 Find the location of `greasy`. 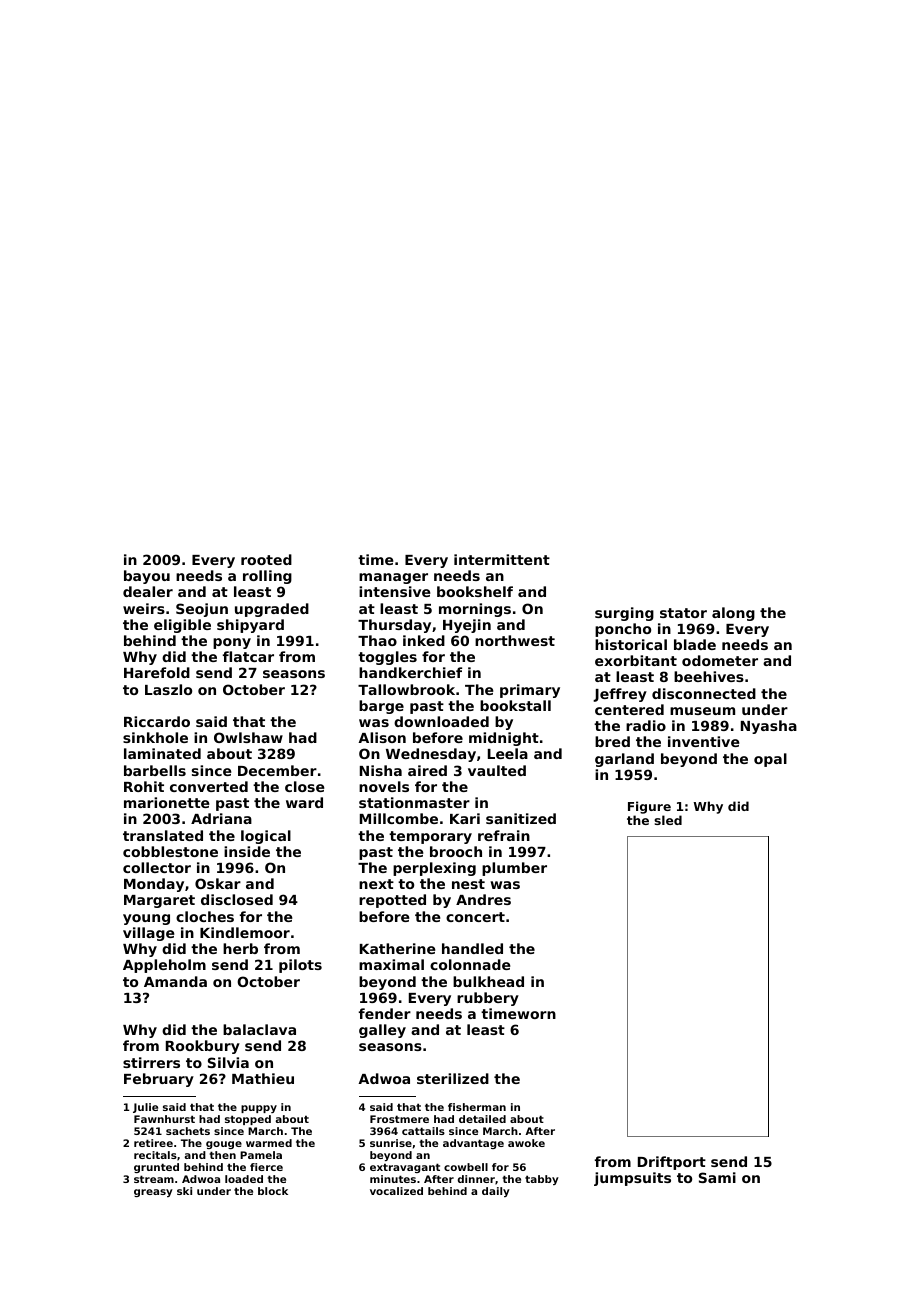

greasy is located at coordinates (153, 1193).
